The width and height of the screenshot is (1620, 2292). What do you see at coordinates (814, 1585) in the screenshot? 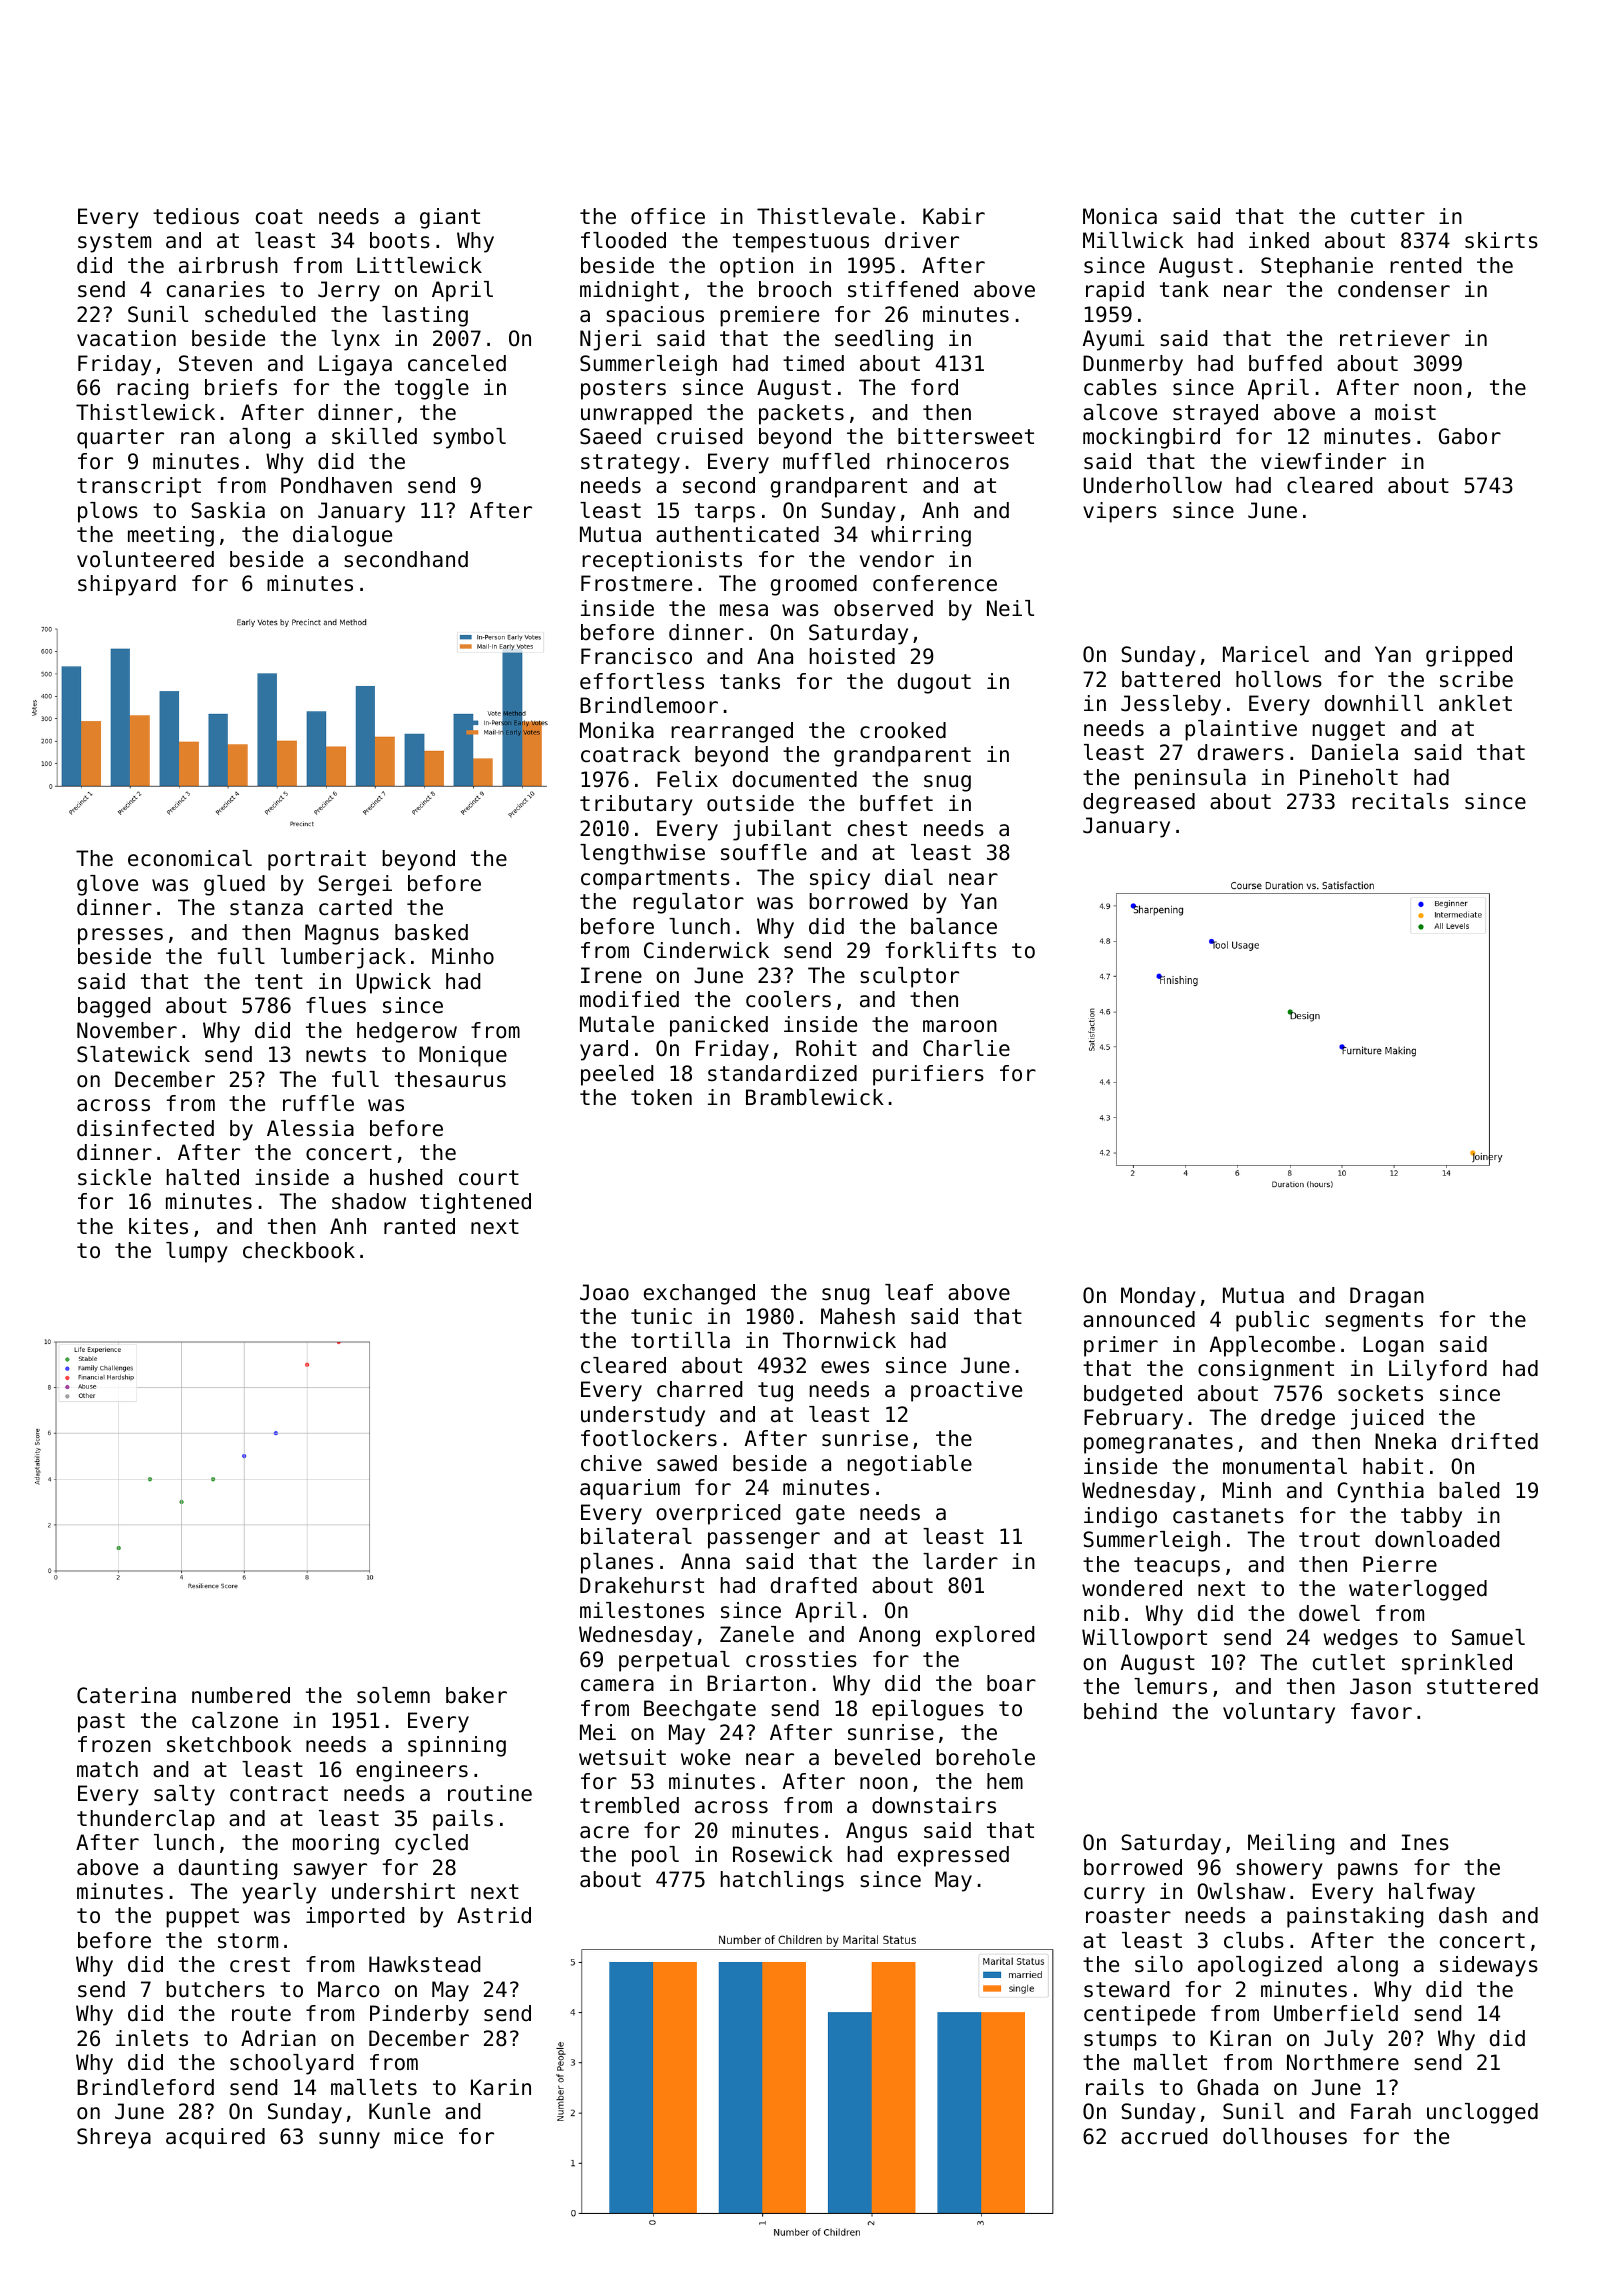
I see `drafted` at bounding box center [814, 1585].
